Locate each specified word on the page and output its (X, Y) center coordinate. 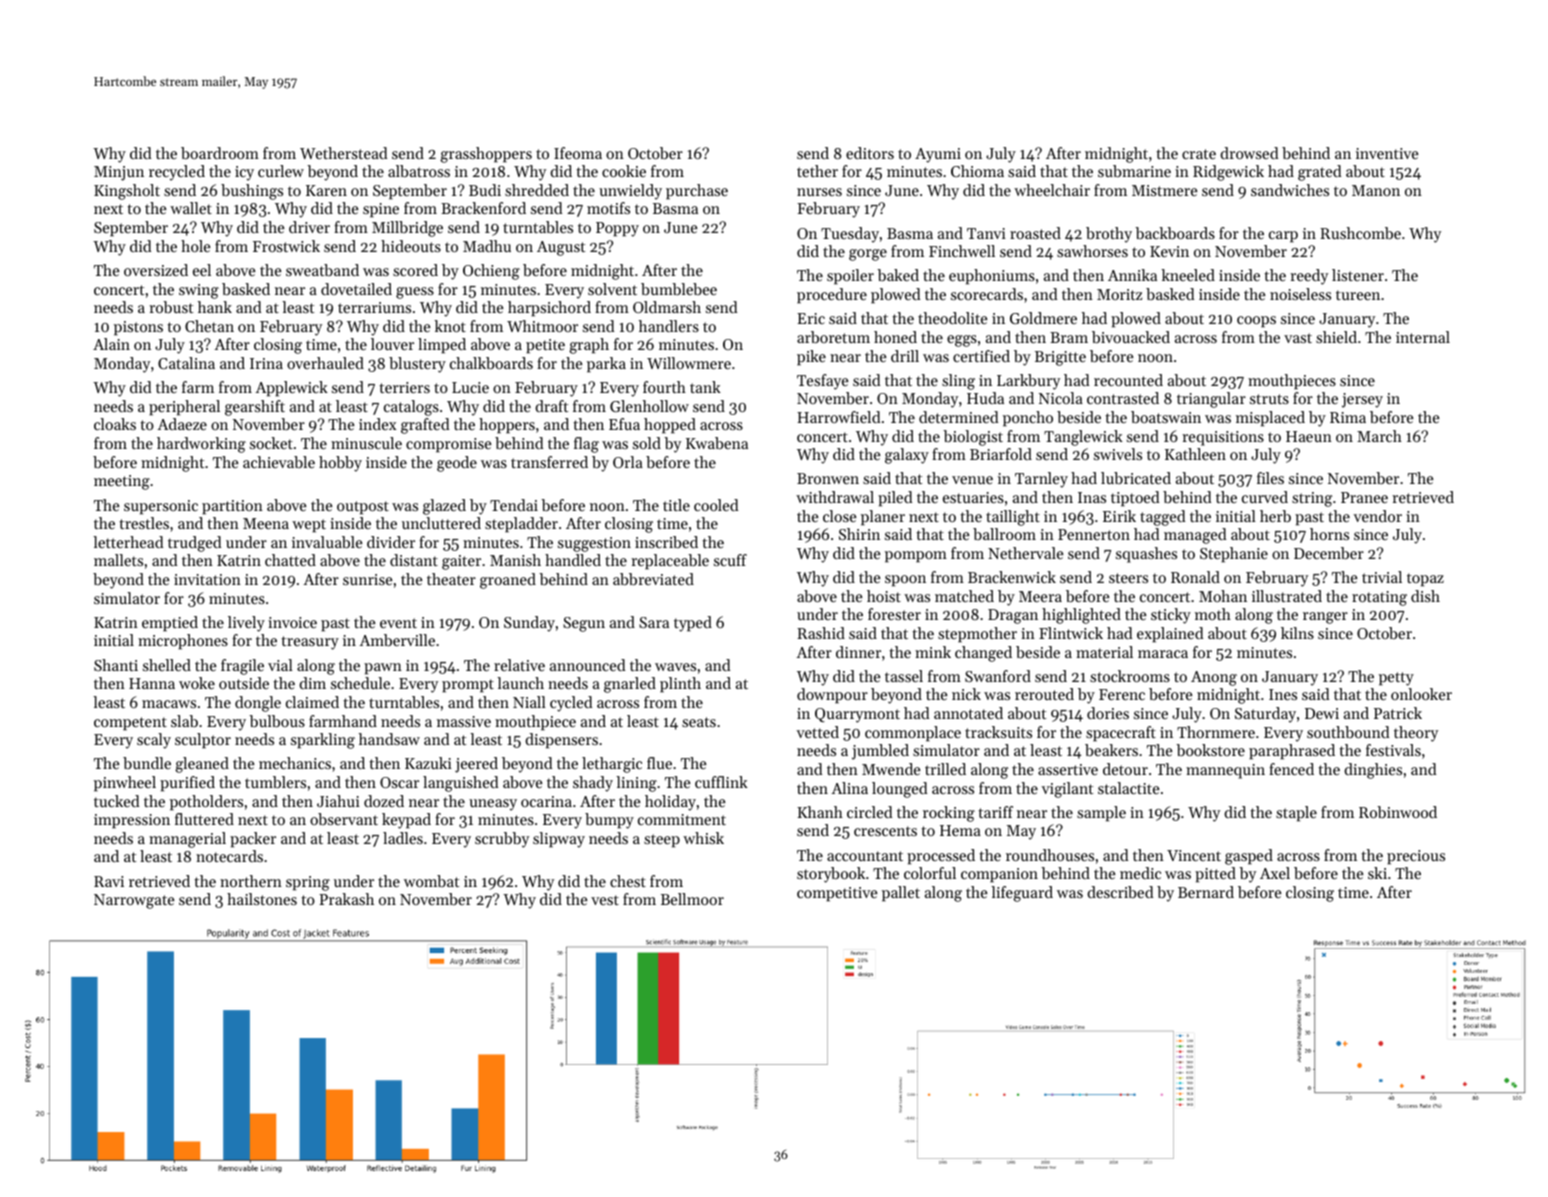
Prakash (346, 899)
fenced (1291, 769)
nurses (819, 192)
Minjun (119, 173)
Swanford (998, 676)
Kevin (1169, 251)
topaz (1425, 580)
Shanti (116, 665)
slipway (559, 840)
